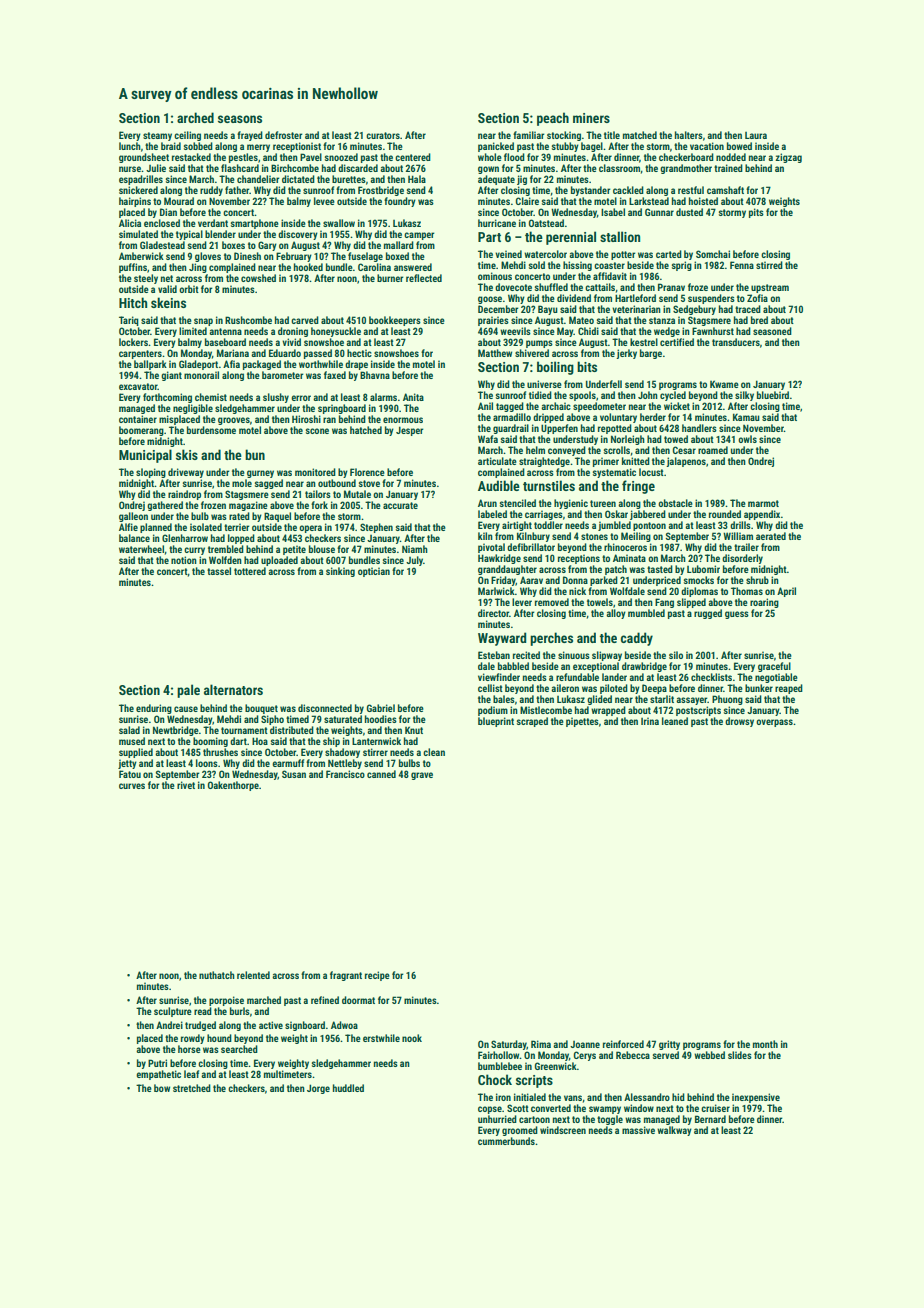 The width and height of the screenshot is (924, 1308). Describe the element at coordinates (739, 722) in the screenshot. I see `drowsy` at that location.
